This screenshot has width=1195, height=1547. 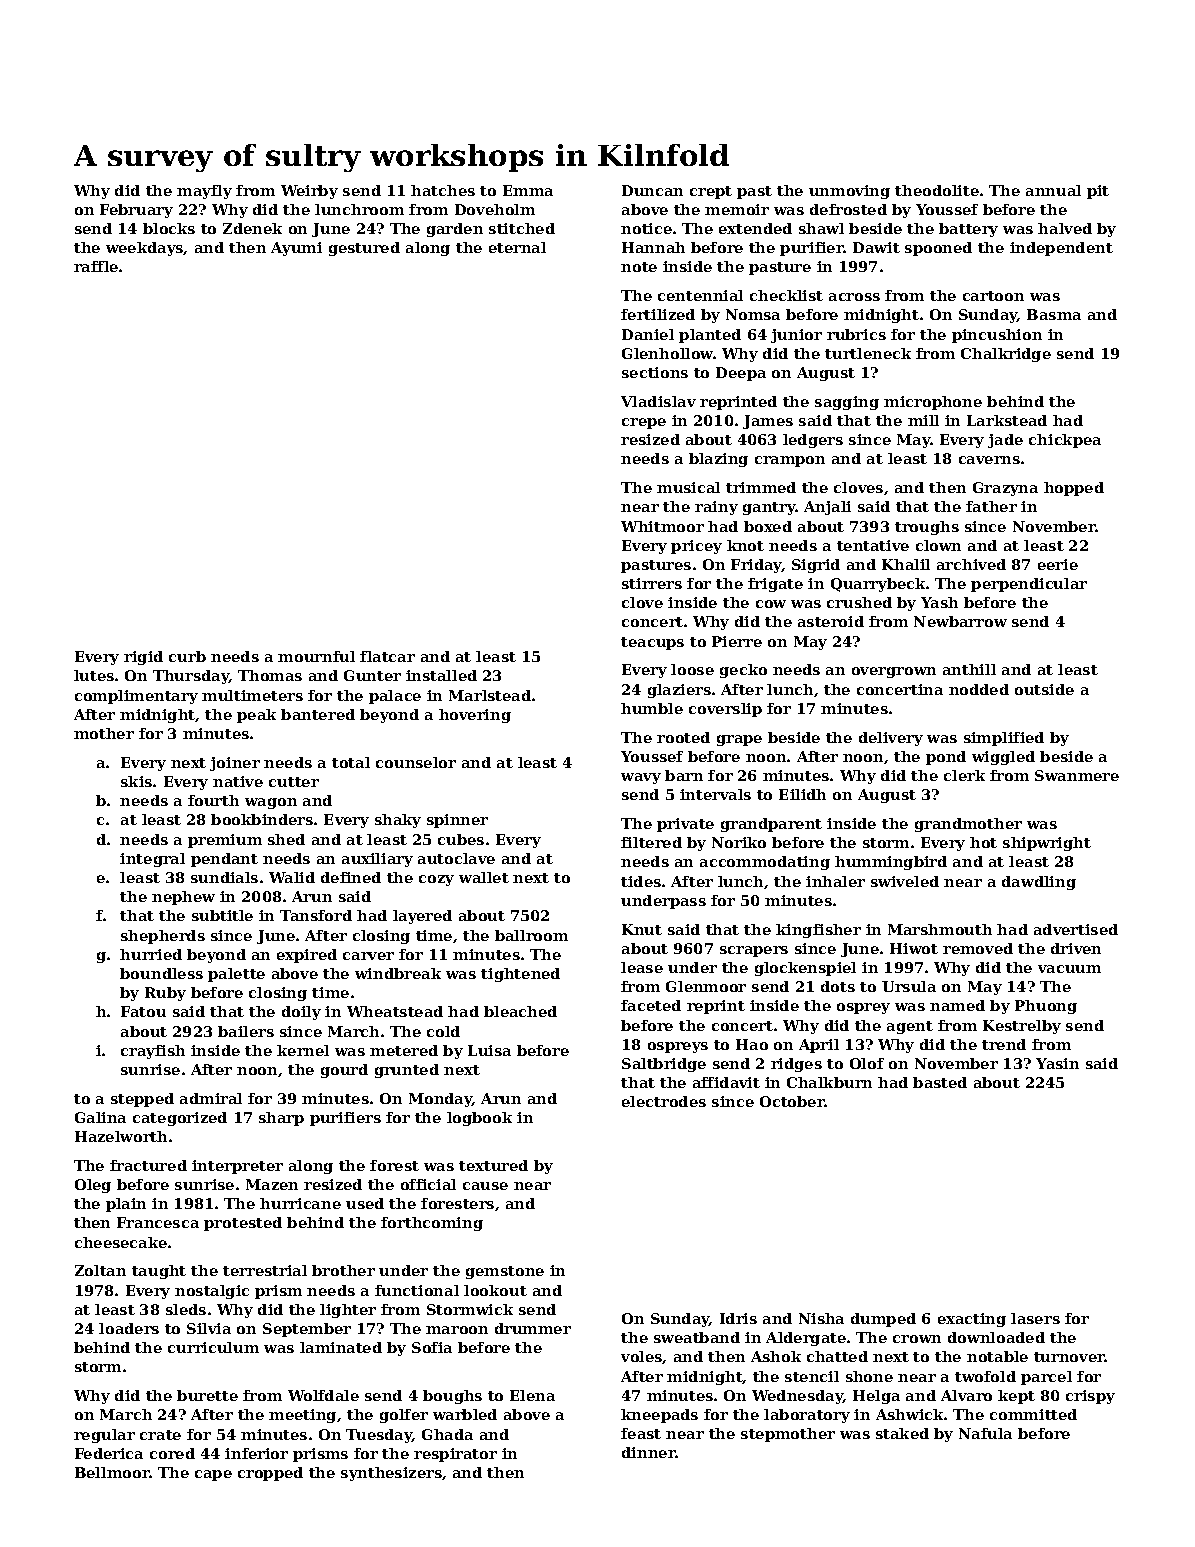 I want to click on curb, so click(x=187, y=656).
